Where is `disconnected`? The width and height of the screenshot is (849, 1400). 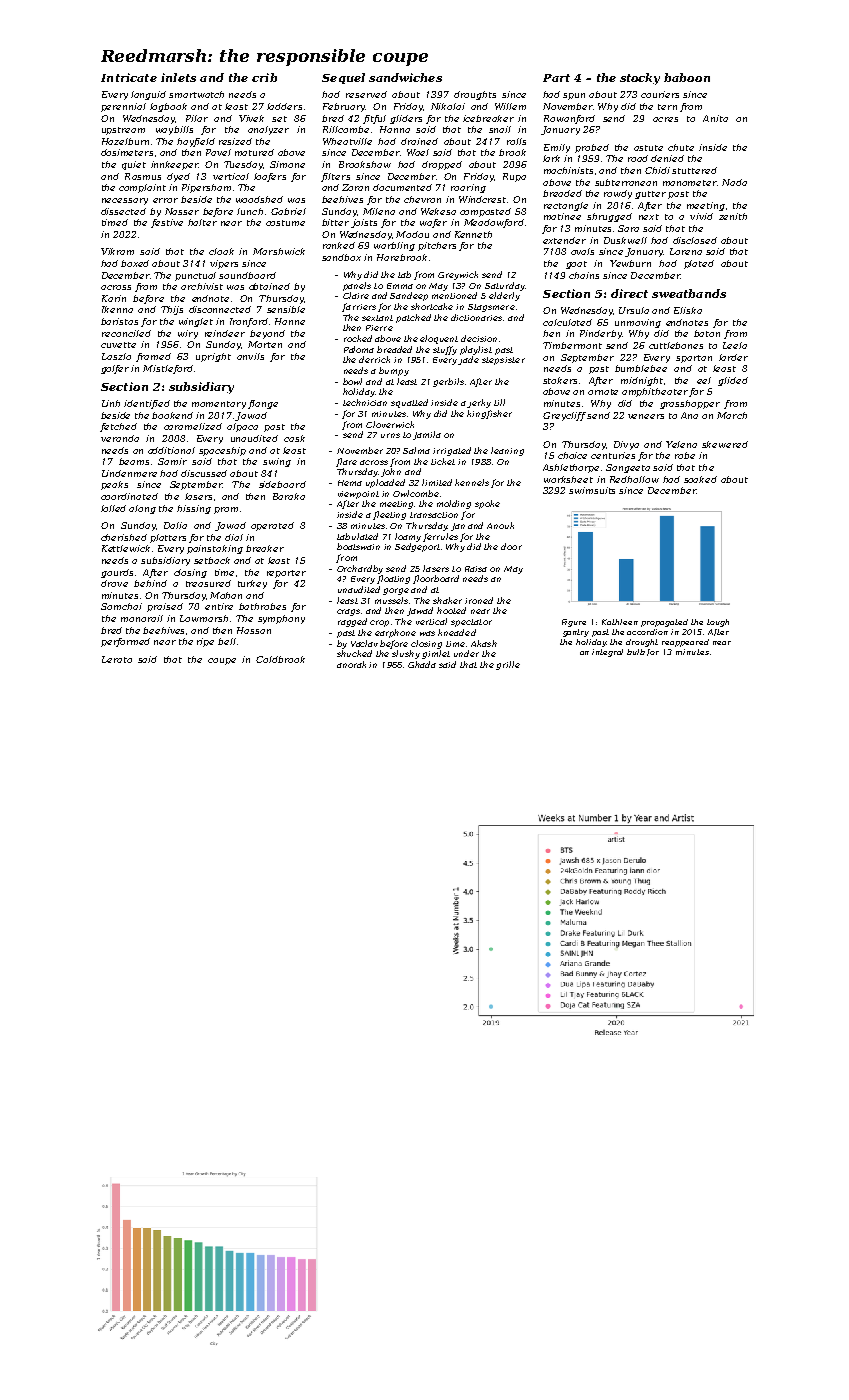 disconnected is located at coordinates (220, 309).
